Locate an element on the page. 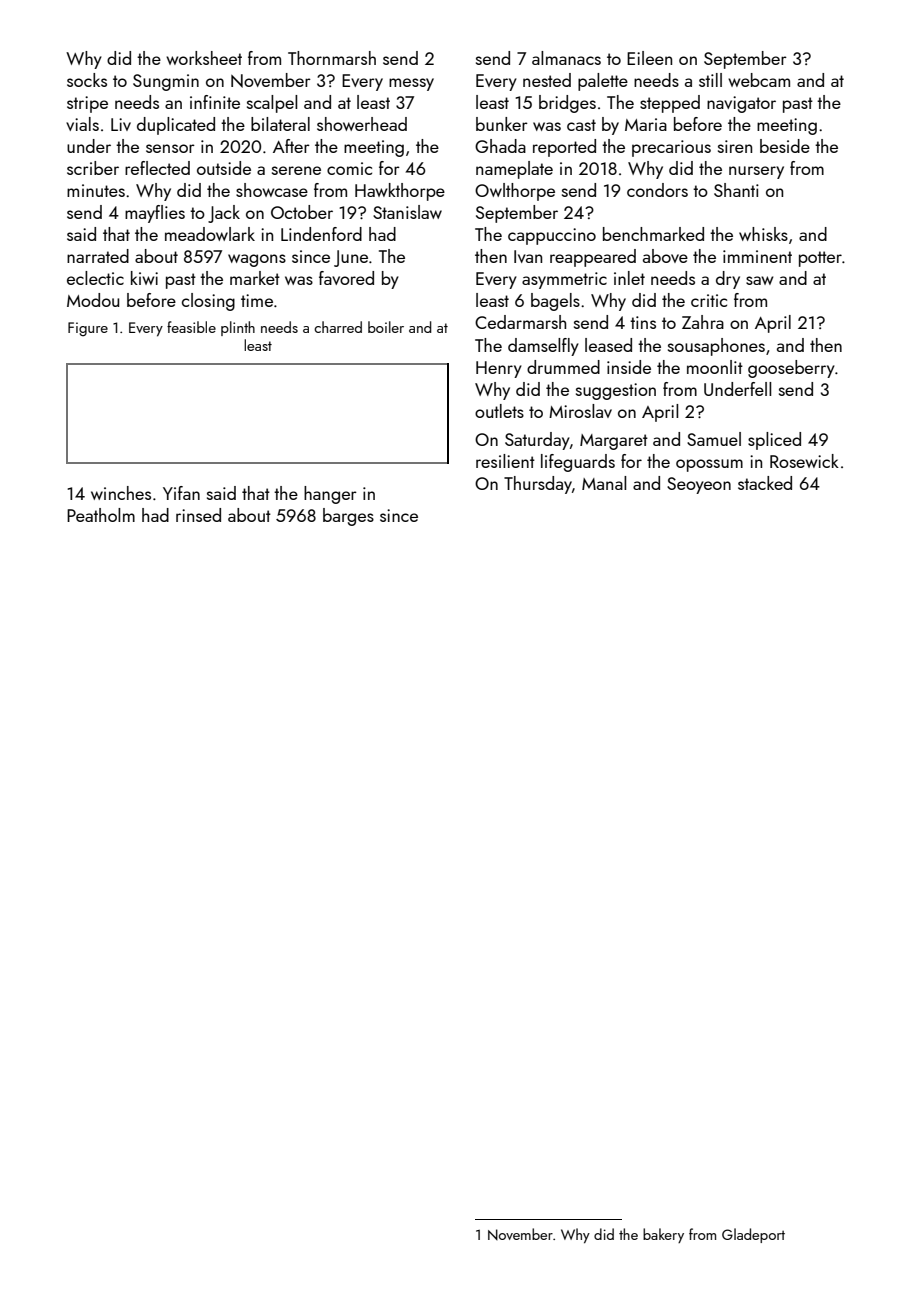 The height and width of the document is (1314, 924). Thursday is located at coordinates (538, 485).
